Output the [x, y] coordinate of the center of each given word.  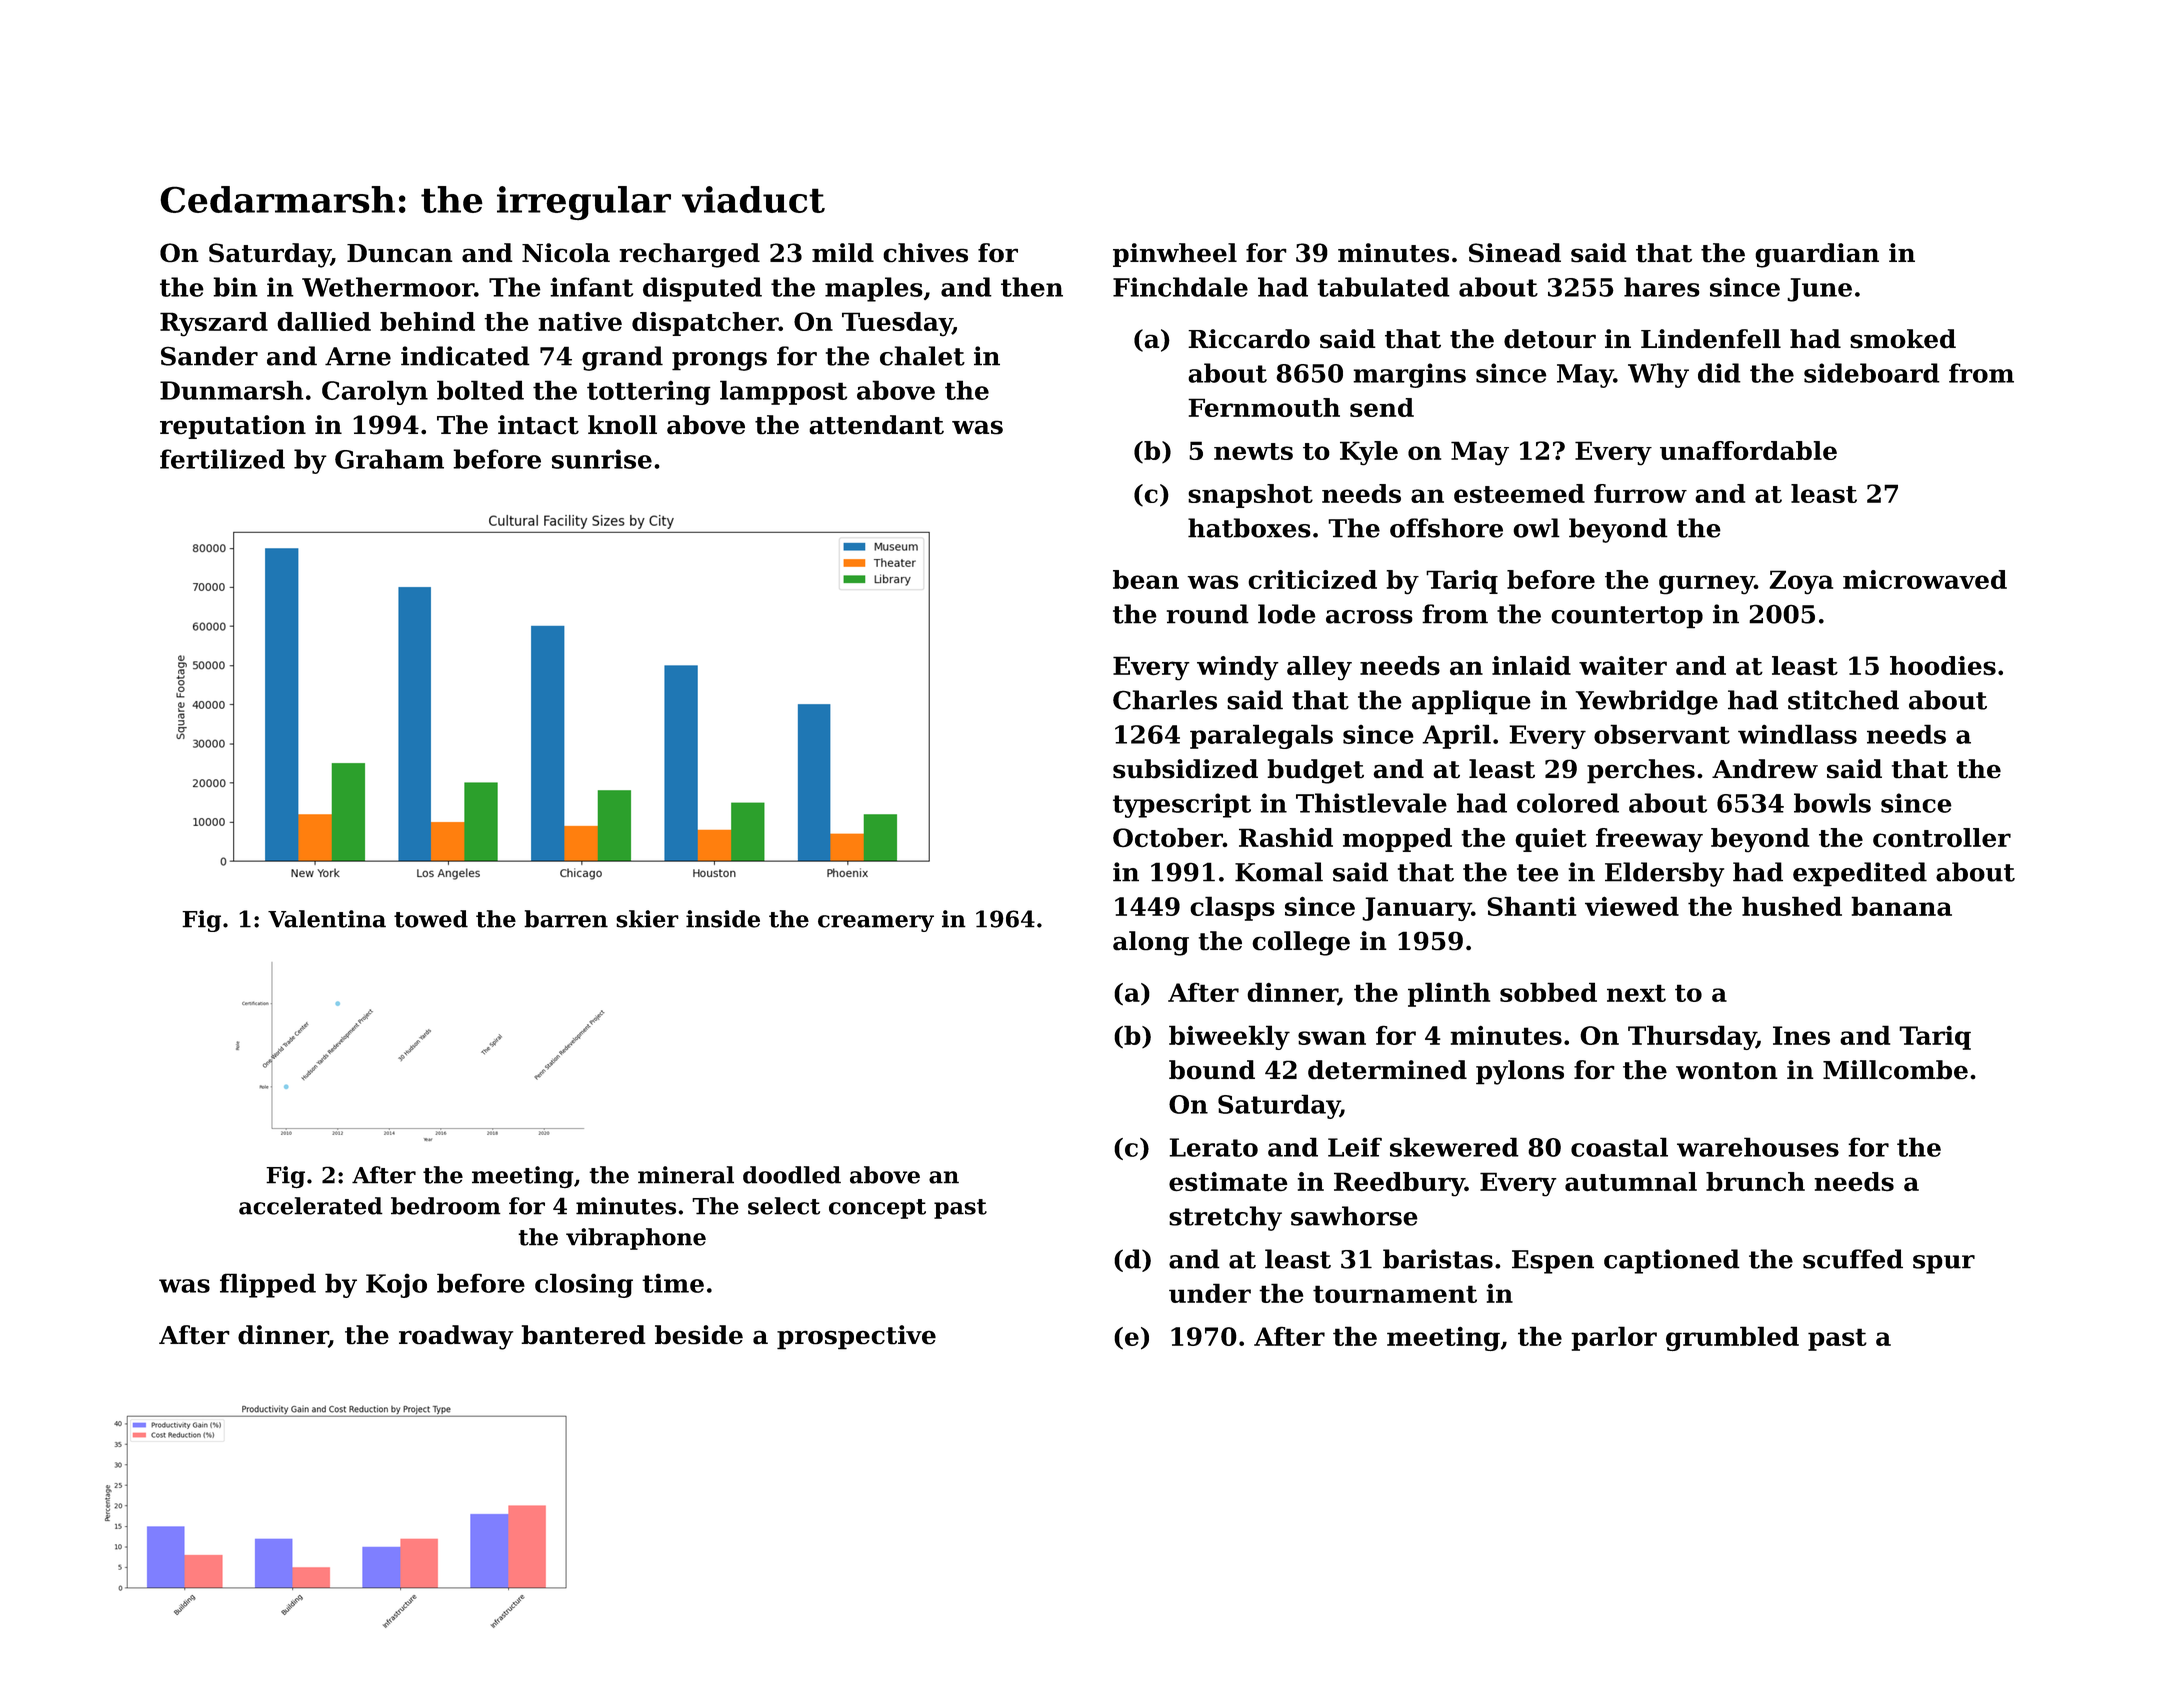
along [1151, 943]
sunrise [602, 459]
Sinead [1515, 253]
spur [1944, 1264]
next [1636, 993]
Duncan [400, 253]
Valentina [327, 919]
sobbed [1548, 992]
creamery [876, 923]
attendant [876, 425]
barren [566, 919]
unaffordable [1748, 450]
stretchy [1225, 1218]
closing [584, 1285]
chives [925, 253]
